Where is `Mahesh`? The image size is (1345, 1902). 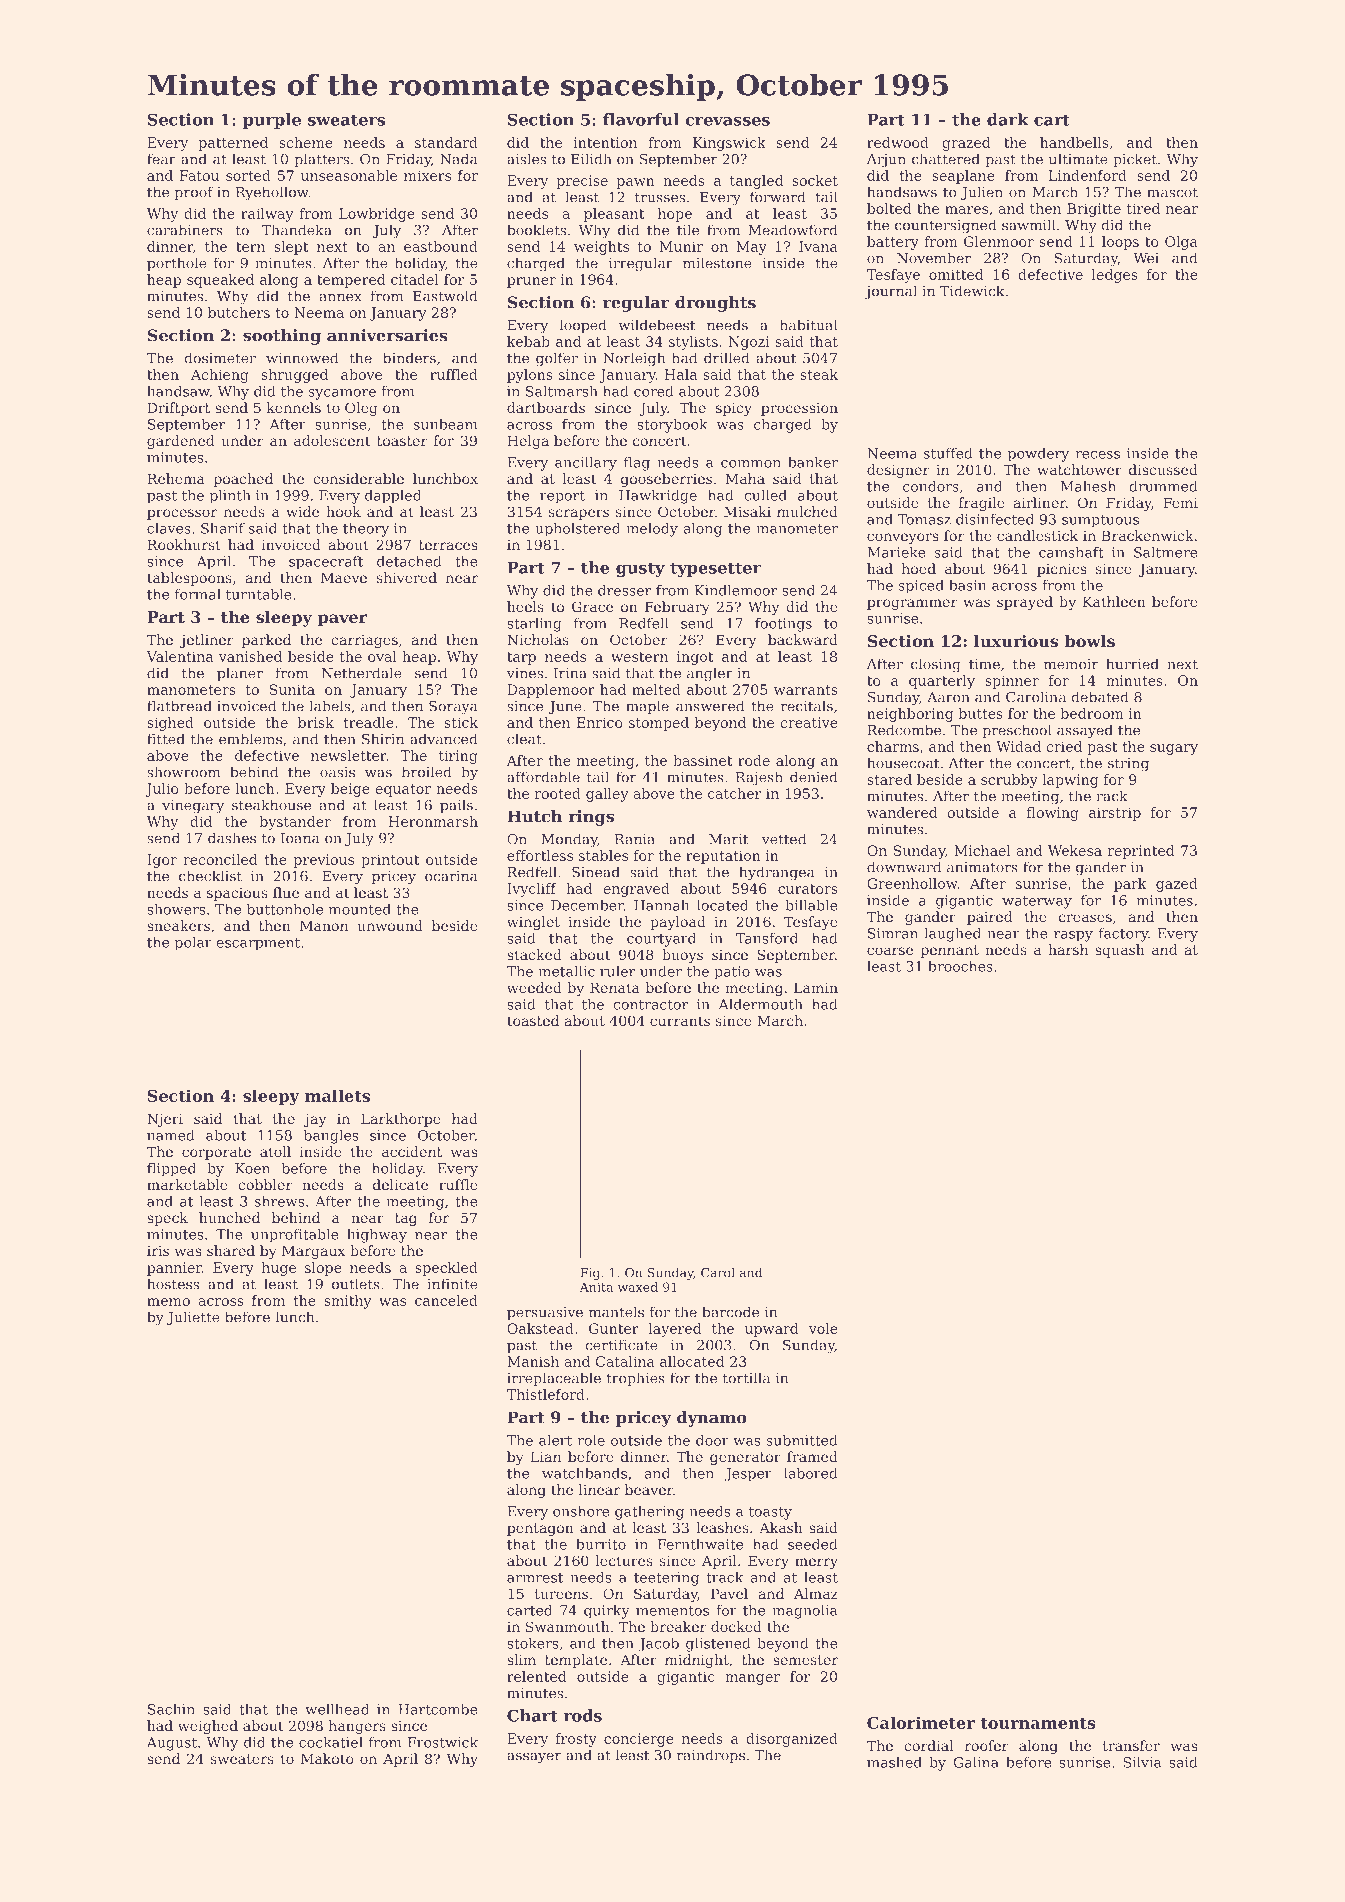
Mahesh is located at coordinates (1088, 486).
